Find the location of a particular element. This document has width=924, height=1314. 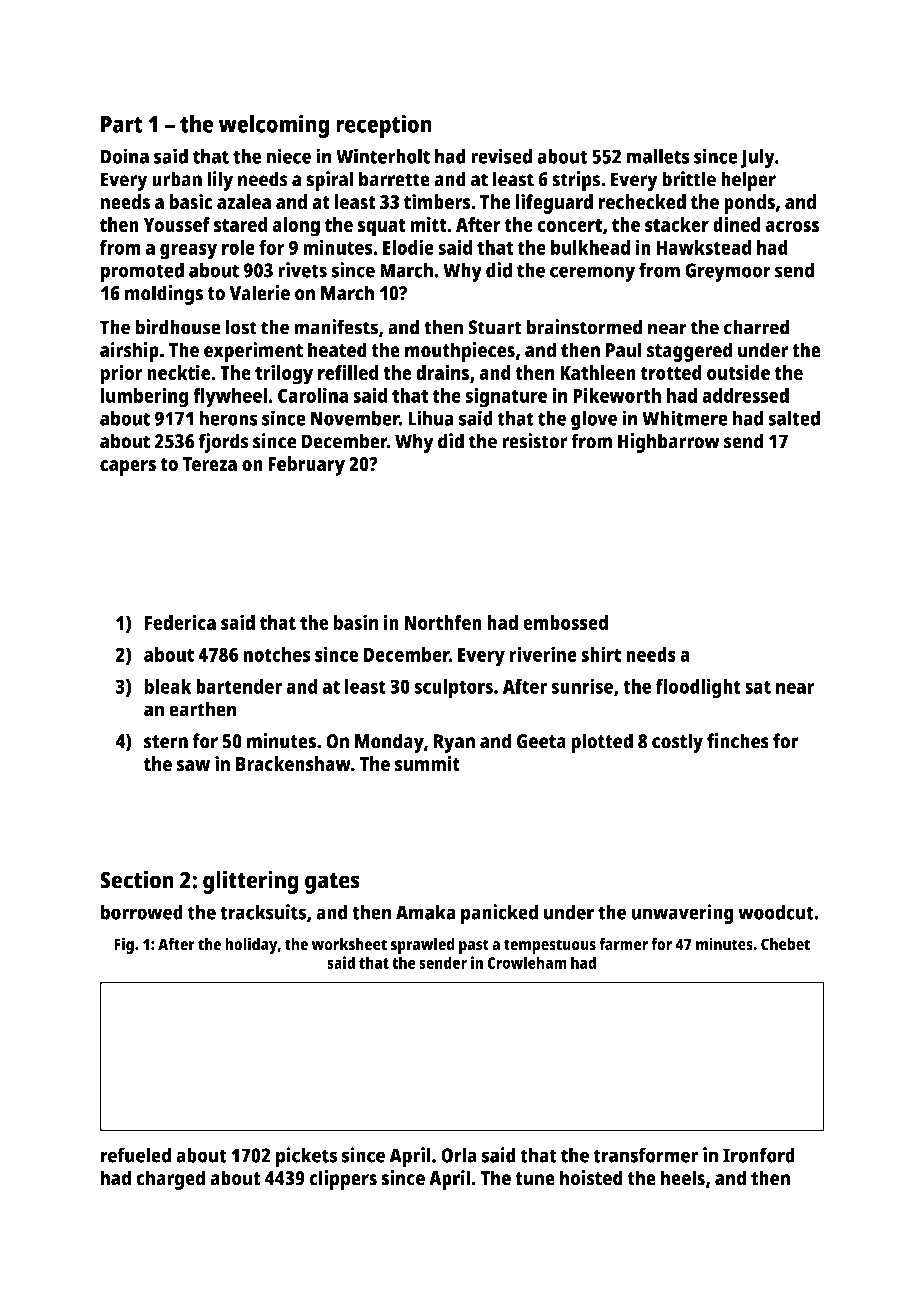

clippers is located at coordinates (343, 1180).
